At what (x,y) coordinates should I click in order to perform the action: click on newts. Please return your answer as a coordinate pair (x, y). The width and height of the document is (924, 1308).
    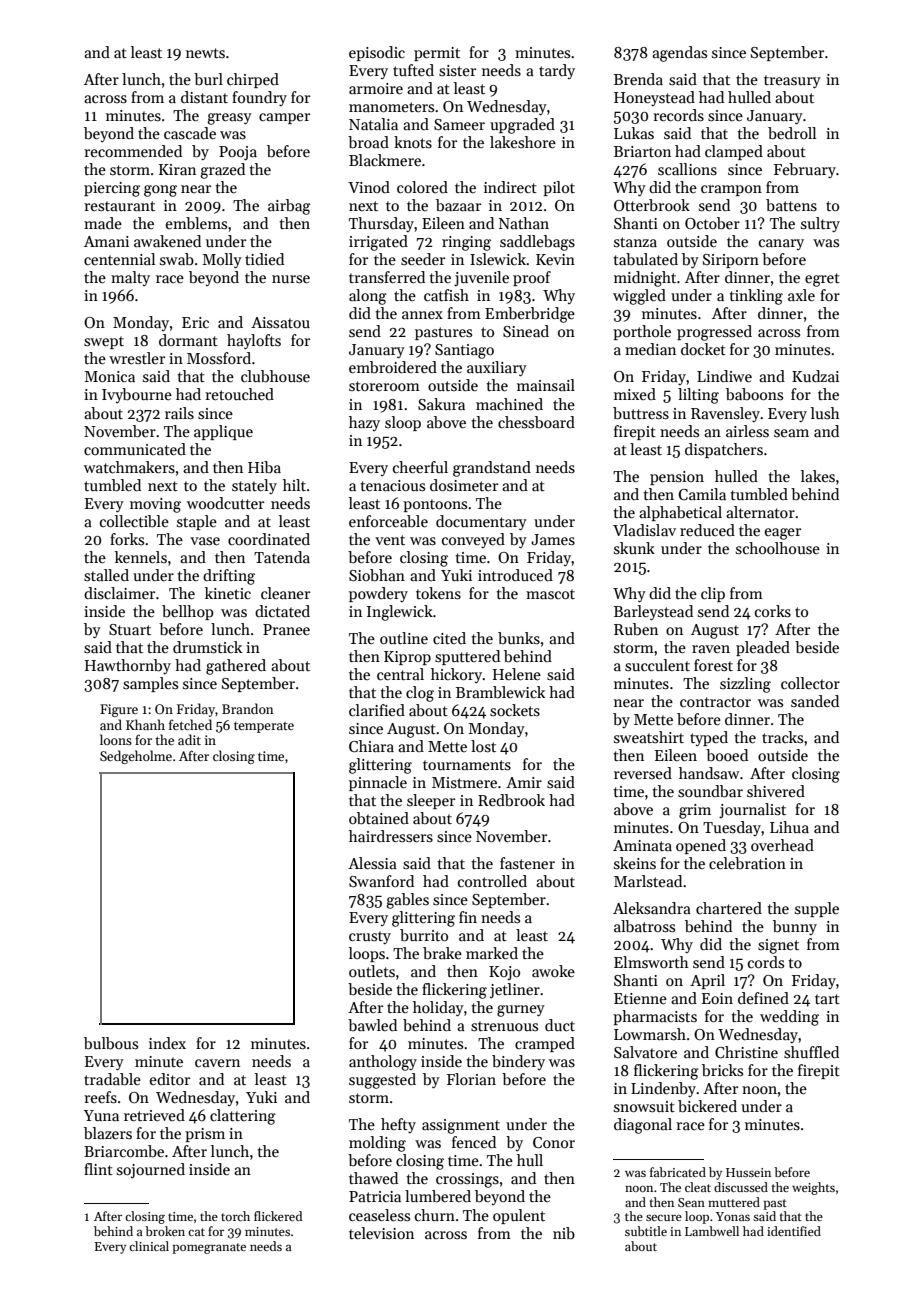
    Looking at the image, I should click on (205, 53).
